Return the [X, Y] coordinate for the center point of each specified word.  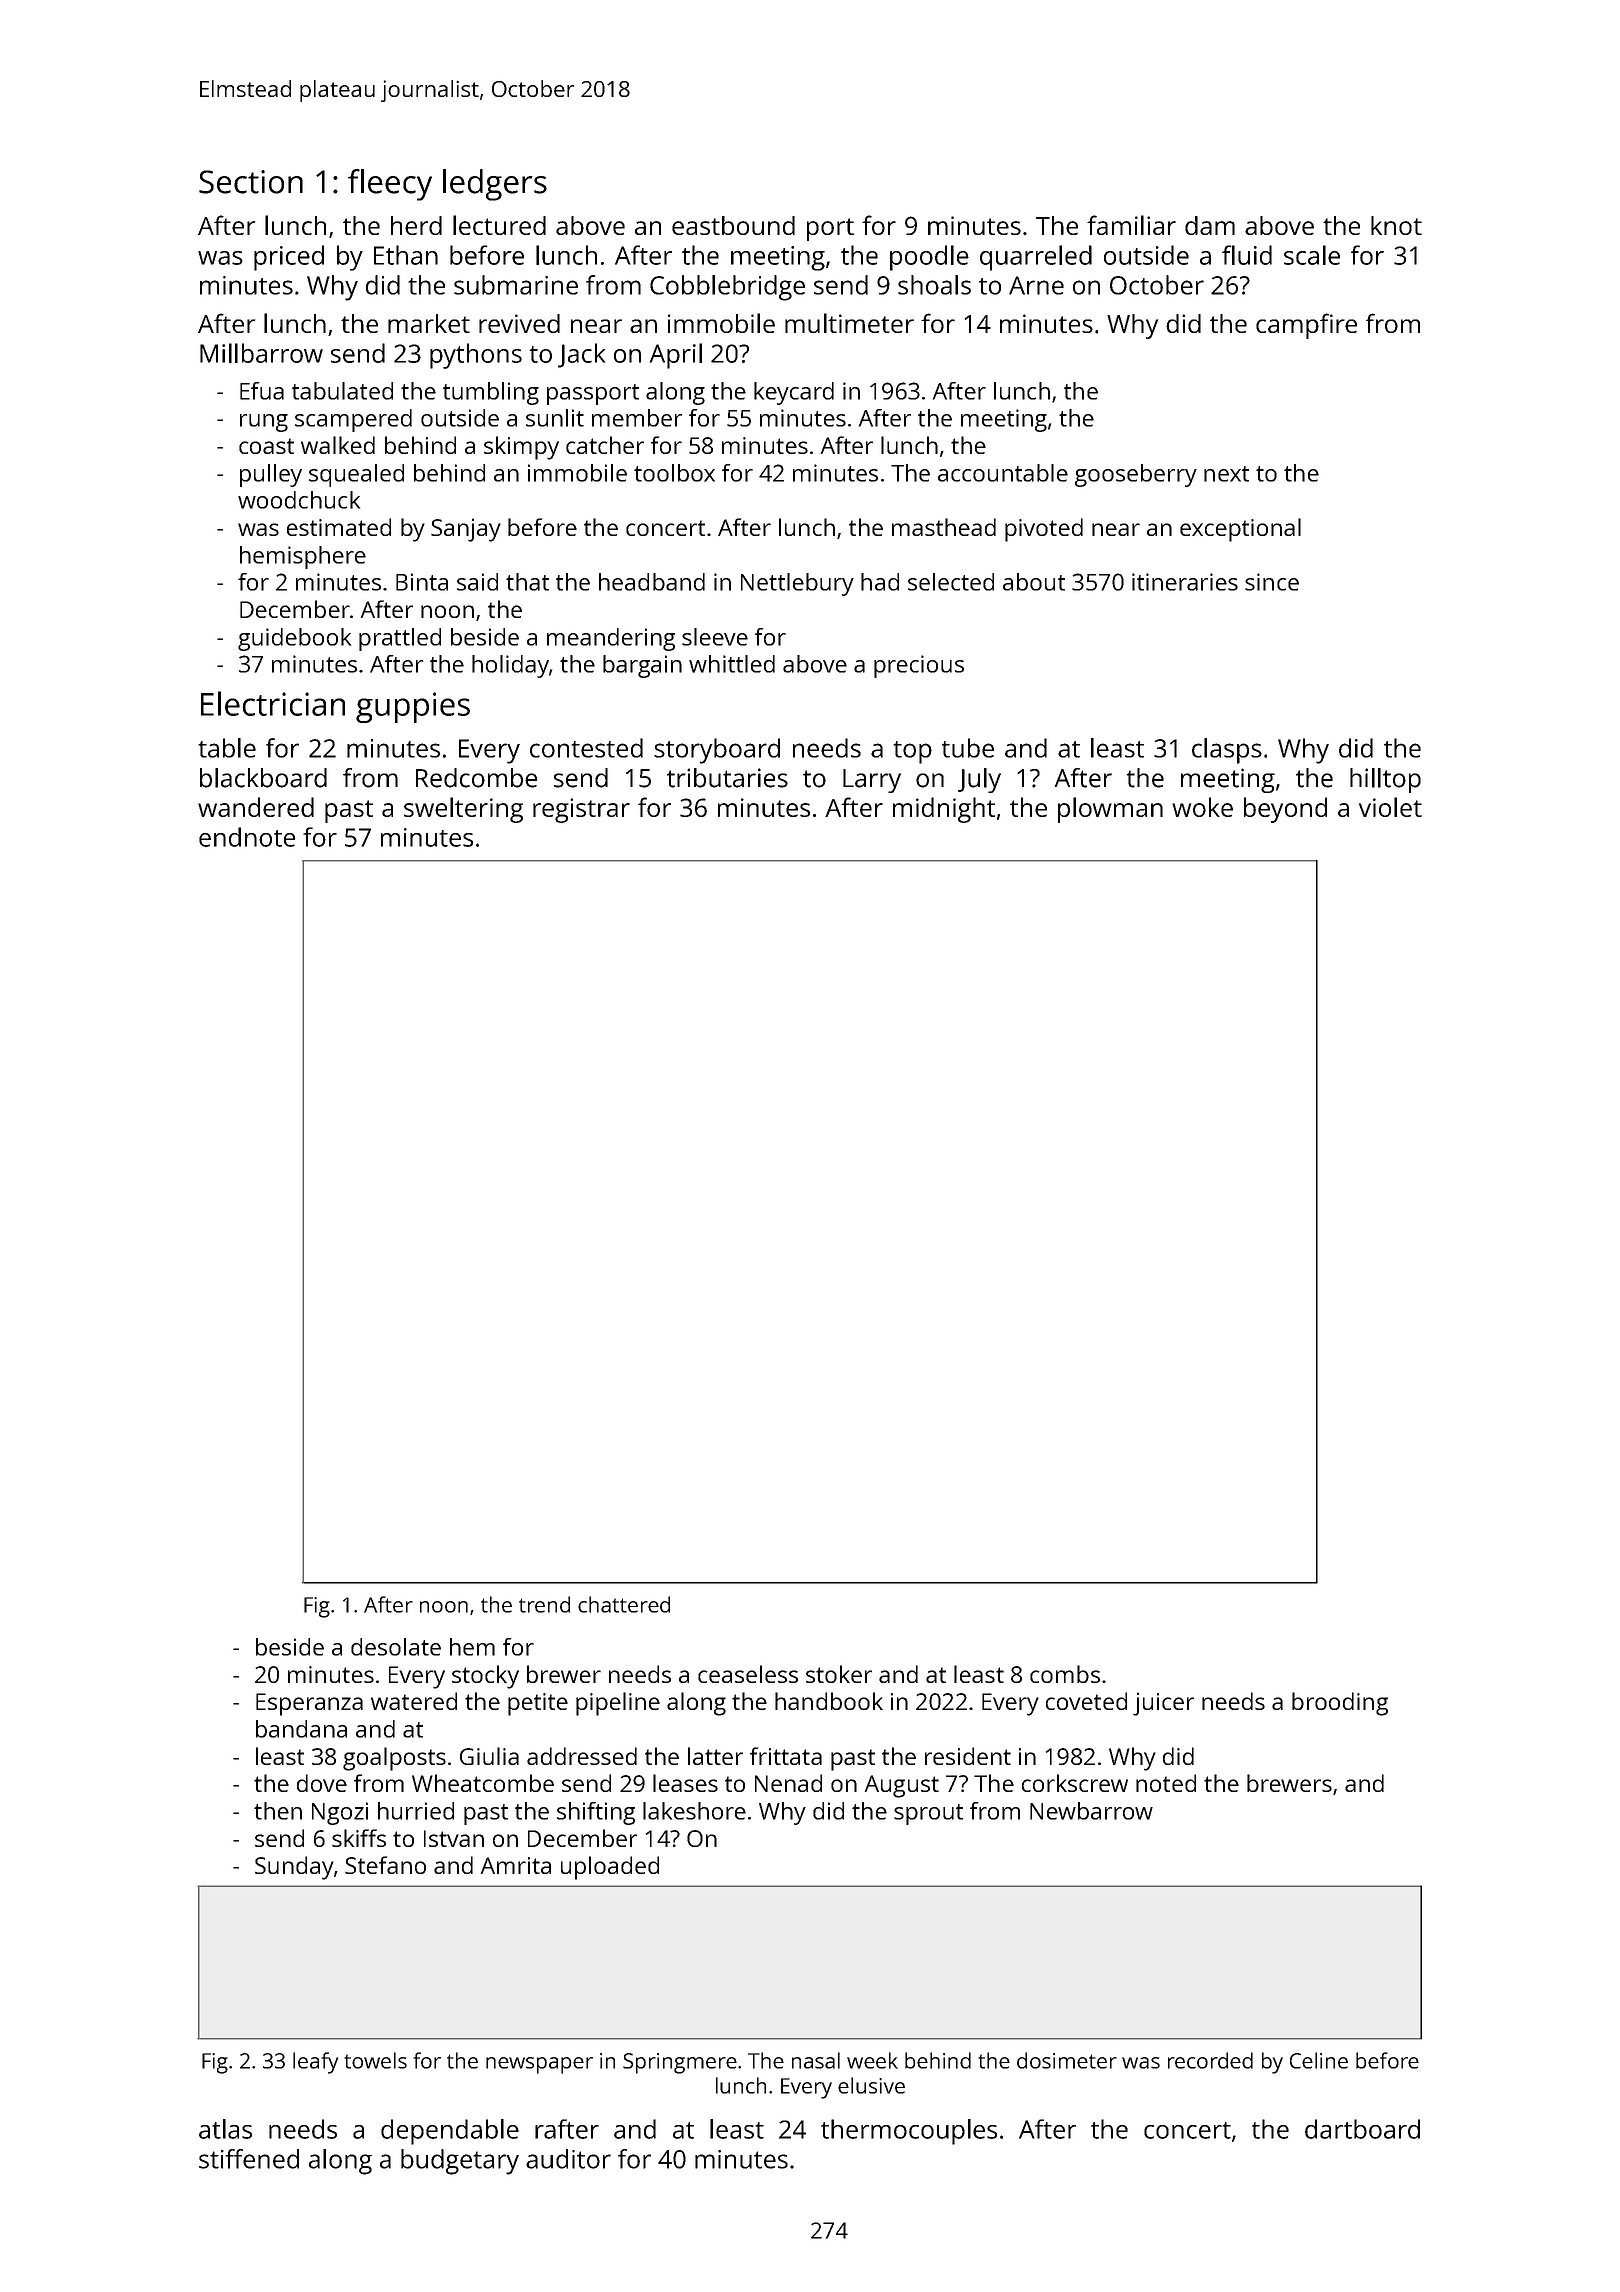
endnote [247, 837]
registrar [581, 810]
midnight [944, 810]
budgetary [460, 2162]
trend [544, 1604]
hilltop [1385, 780]
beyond [1285, 810]
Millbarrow [261, 353]
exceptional [1240, 530]
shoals [934, 285]
